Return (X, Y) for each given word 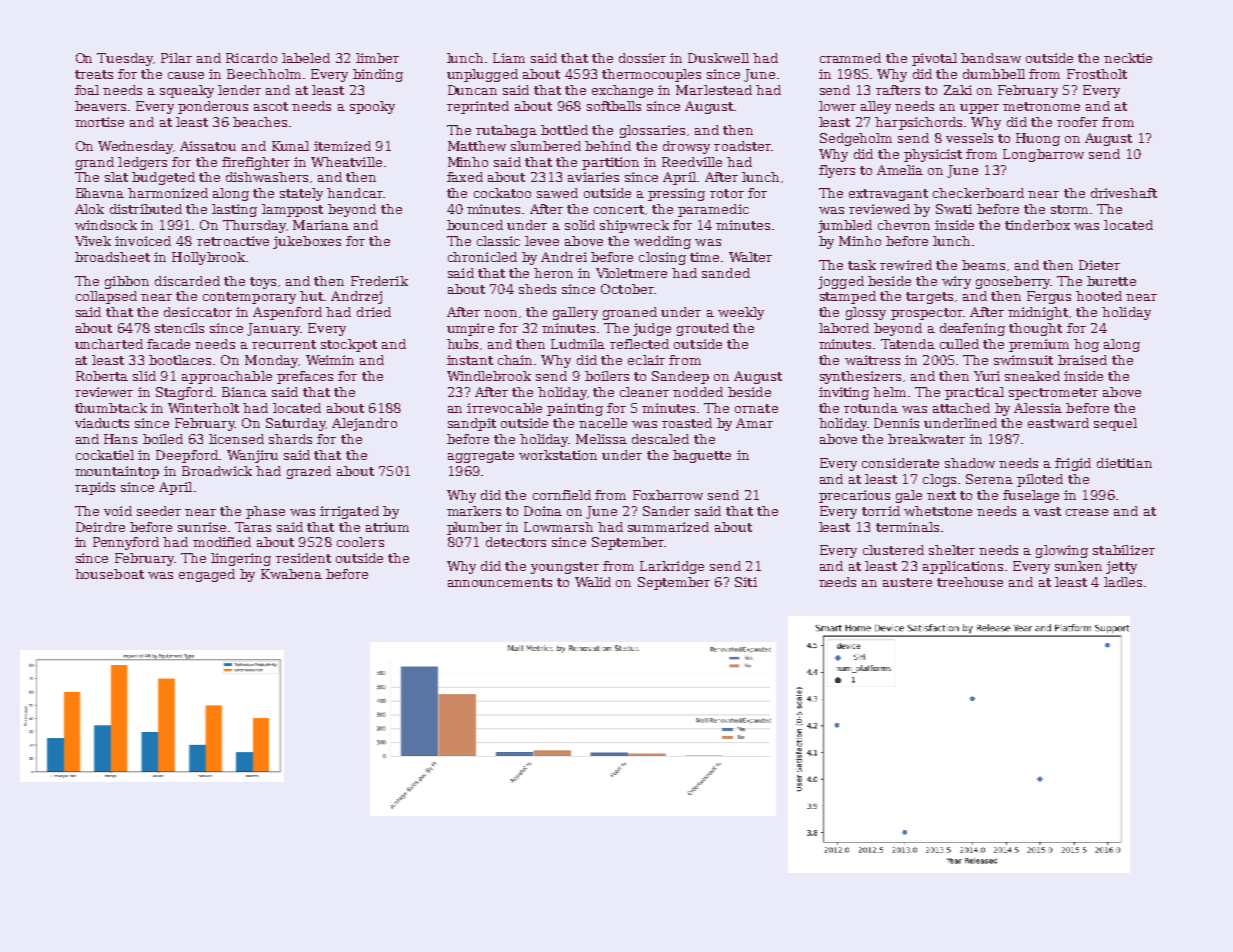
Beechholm (264, 74)
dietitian (1124, 463)
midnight (1038, 313)
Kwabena (291, 574)
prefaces (305, 377)
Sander (666, 511)
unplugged (482, 75)
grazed (309, 472)
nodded (698, 392)
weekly (741, 313)
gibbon (127, 282)
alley (876, 107)
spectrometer (1053, 394)
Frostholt (1097, 74)
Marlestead (714, 90)
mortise (99, 122)
